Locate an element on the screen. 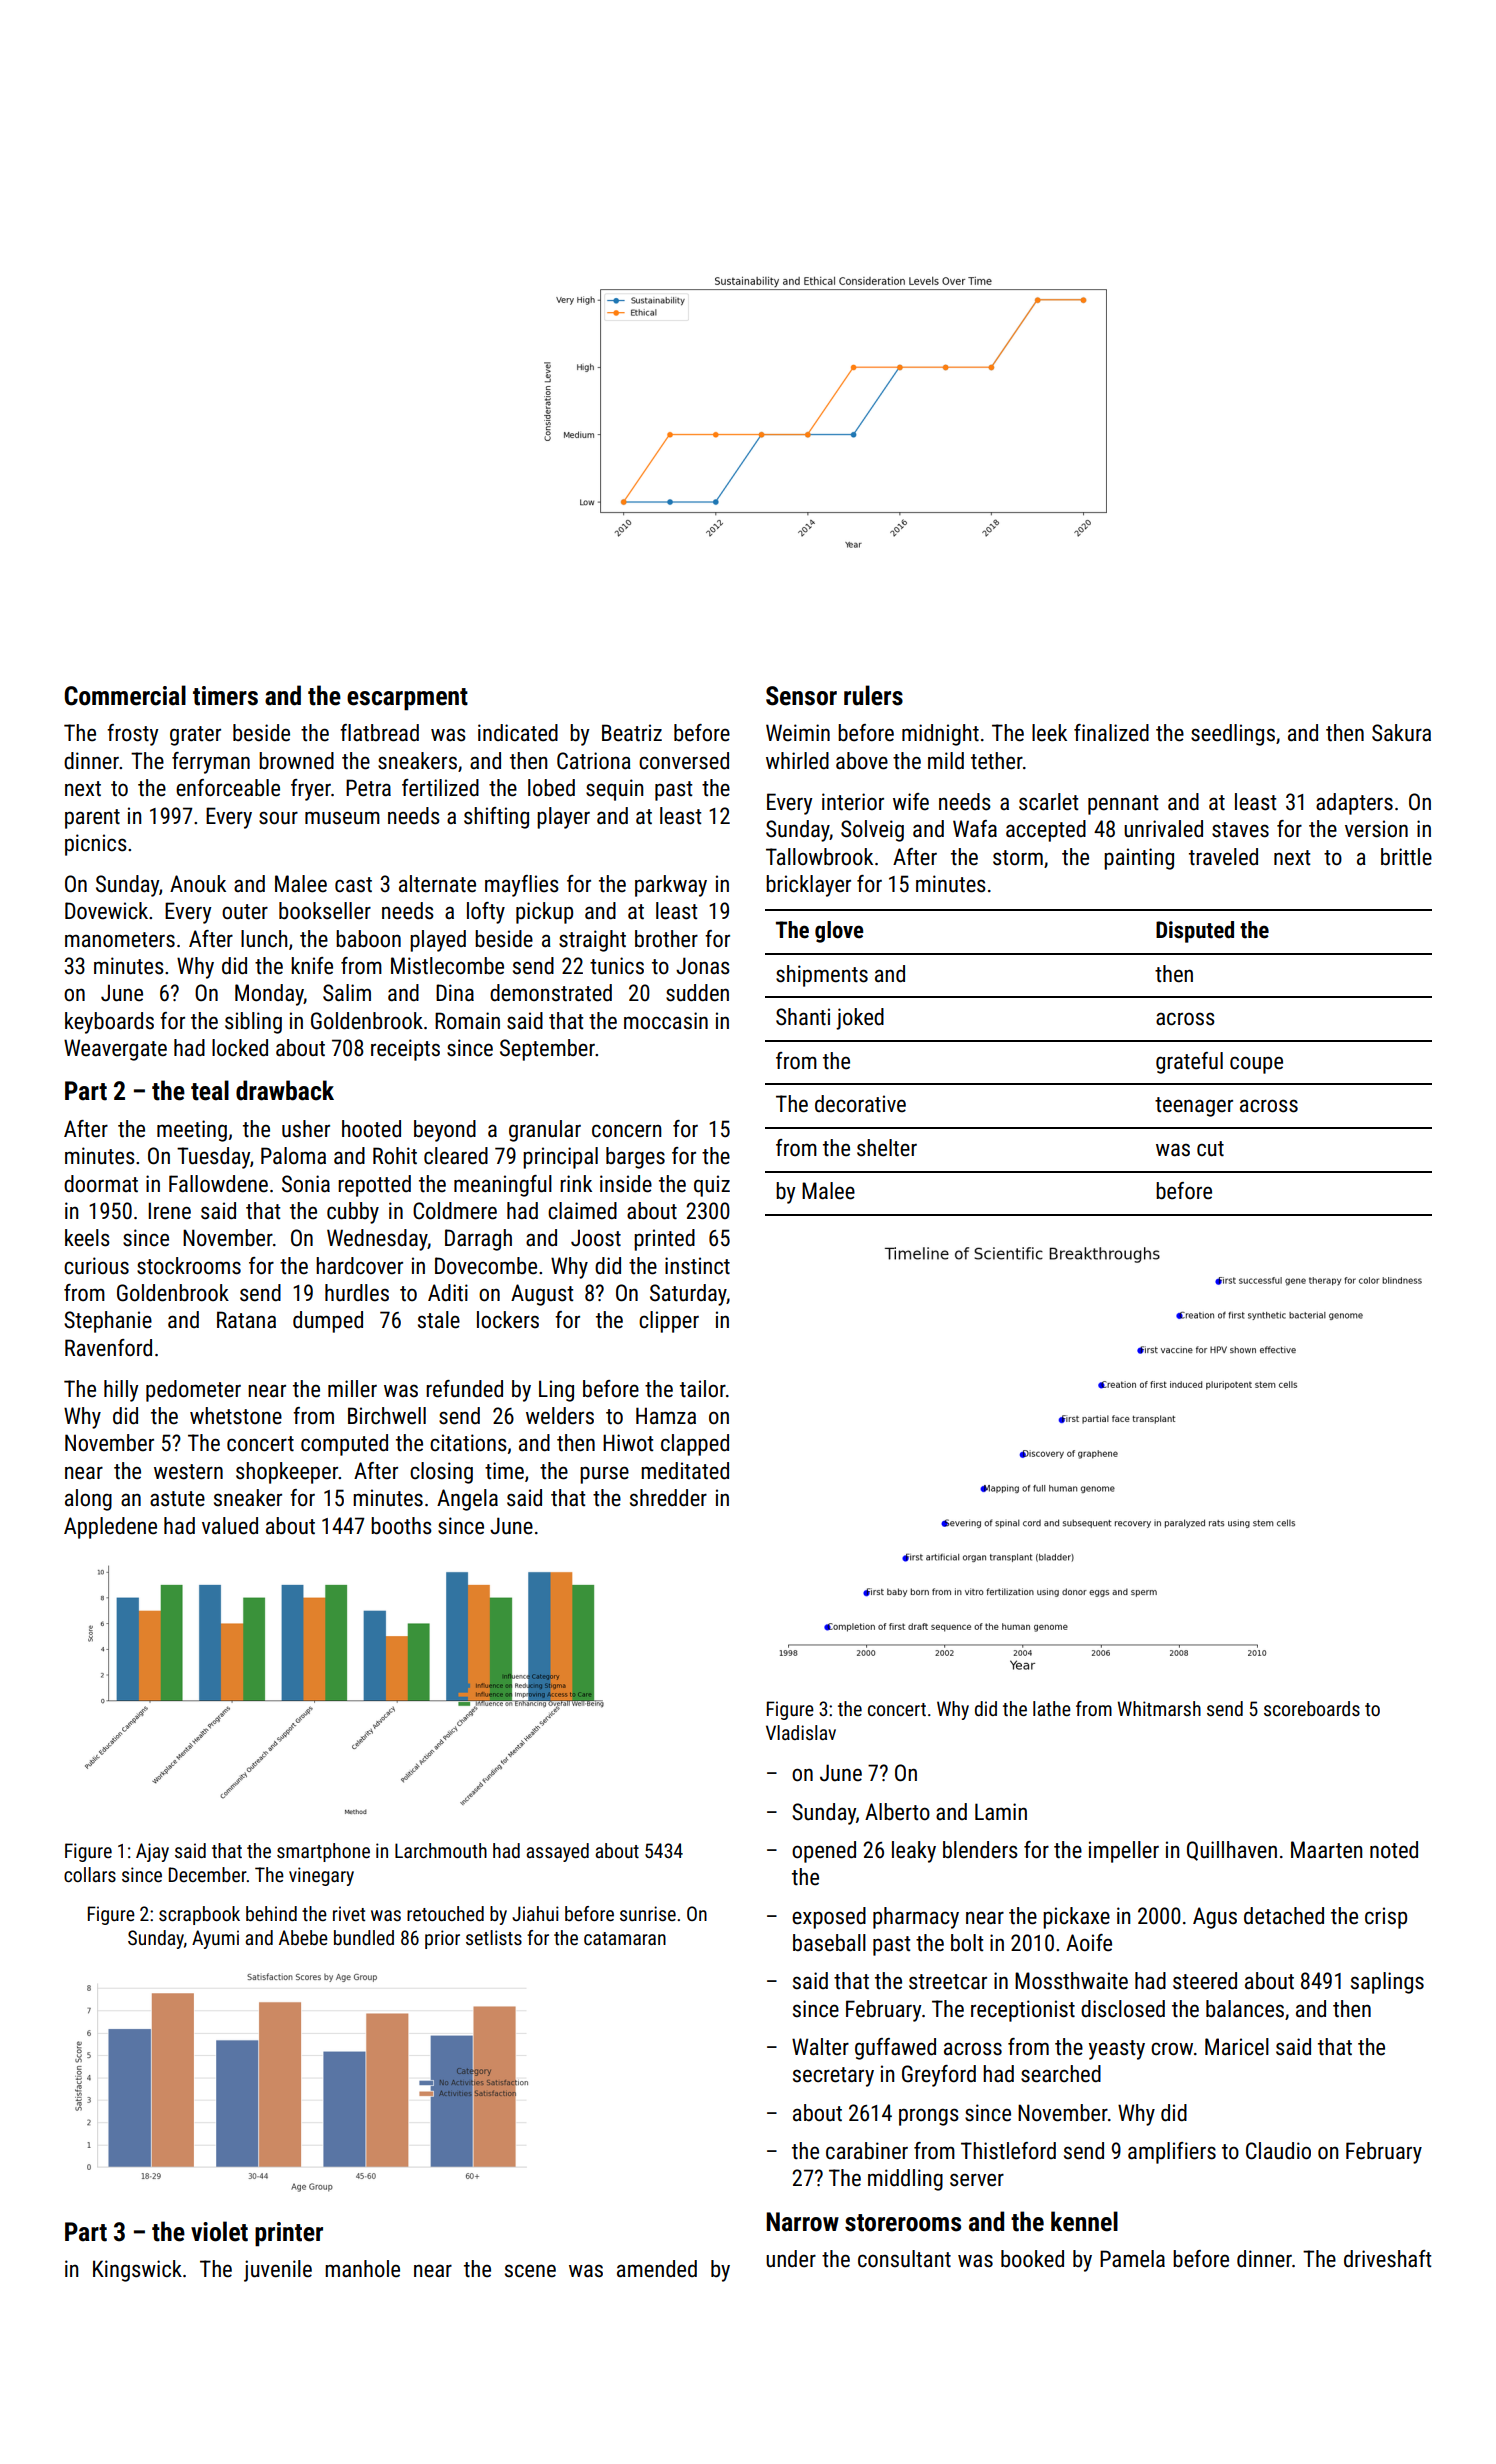  assayed is located at coordinates (557, 1852).
